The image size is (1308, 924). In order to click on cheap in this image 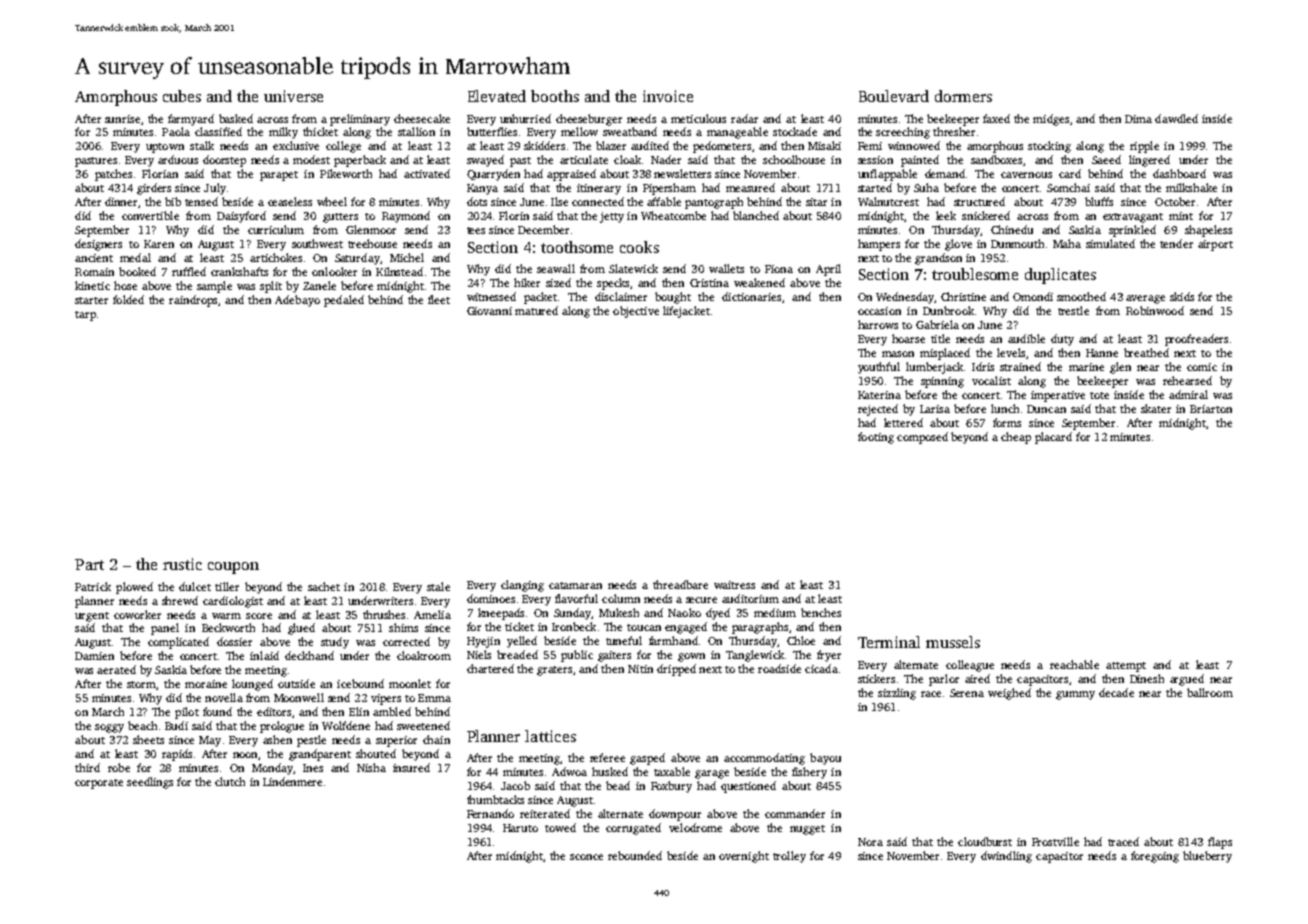, I will do `click(1016, 438)`.
